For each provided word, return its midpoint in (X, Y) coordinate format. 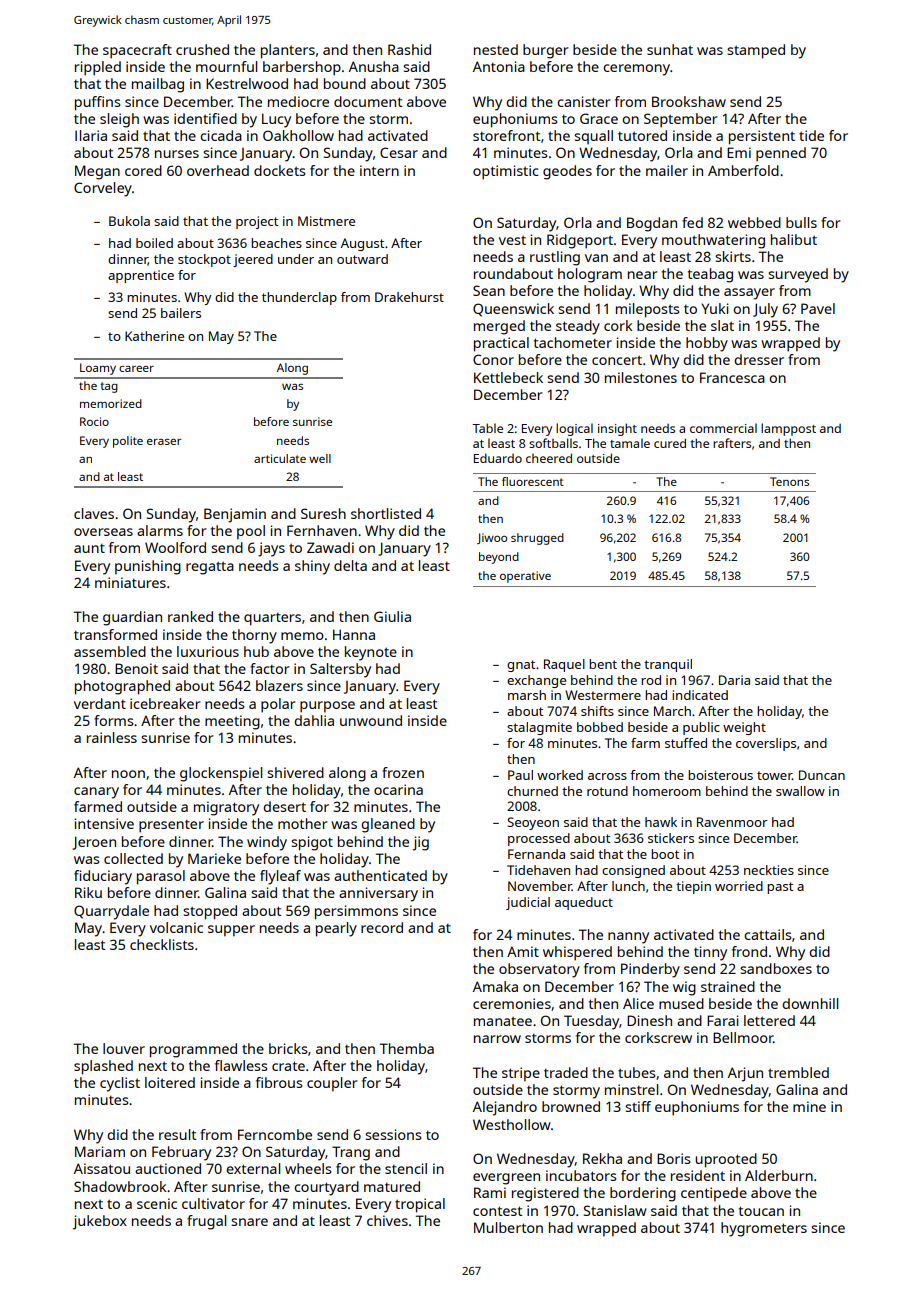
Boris (674, 1158)
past (780, 888)
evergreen (506, 1179)
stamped (756, 51)
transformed (115, 634)
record (382, 927)
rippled (98, 68)
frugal (206, 1222)
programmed (193, 1050)
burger (546, 51)
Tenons (789, 481)
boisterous (720, 775)
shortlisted (386, 513)
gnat (521, 666)
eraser (164, 442)
